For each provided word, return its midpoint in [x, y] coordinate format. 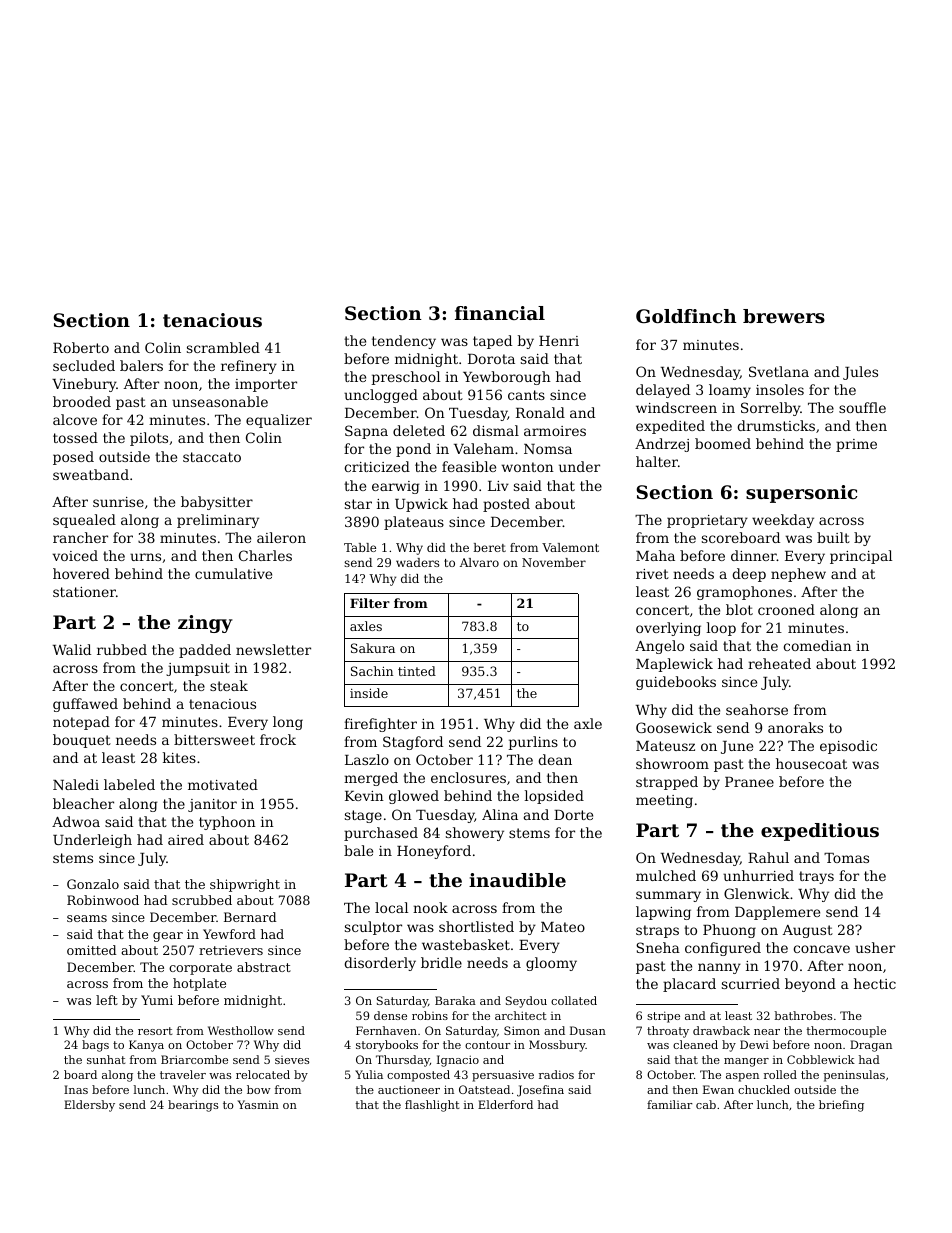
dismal [496, 430]
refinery [249, 367]
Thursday [403, 1061]
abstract [264, 967]
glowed [414, 797]
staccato [212, 457]
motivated [223, 784]
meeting [664, 801]
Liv [498, 486]
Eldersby [89, 1106]
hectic [875, 983]
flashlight [432, 1106]
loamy [730, 391]
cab [706, 1104]
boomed [723, 443]
